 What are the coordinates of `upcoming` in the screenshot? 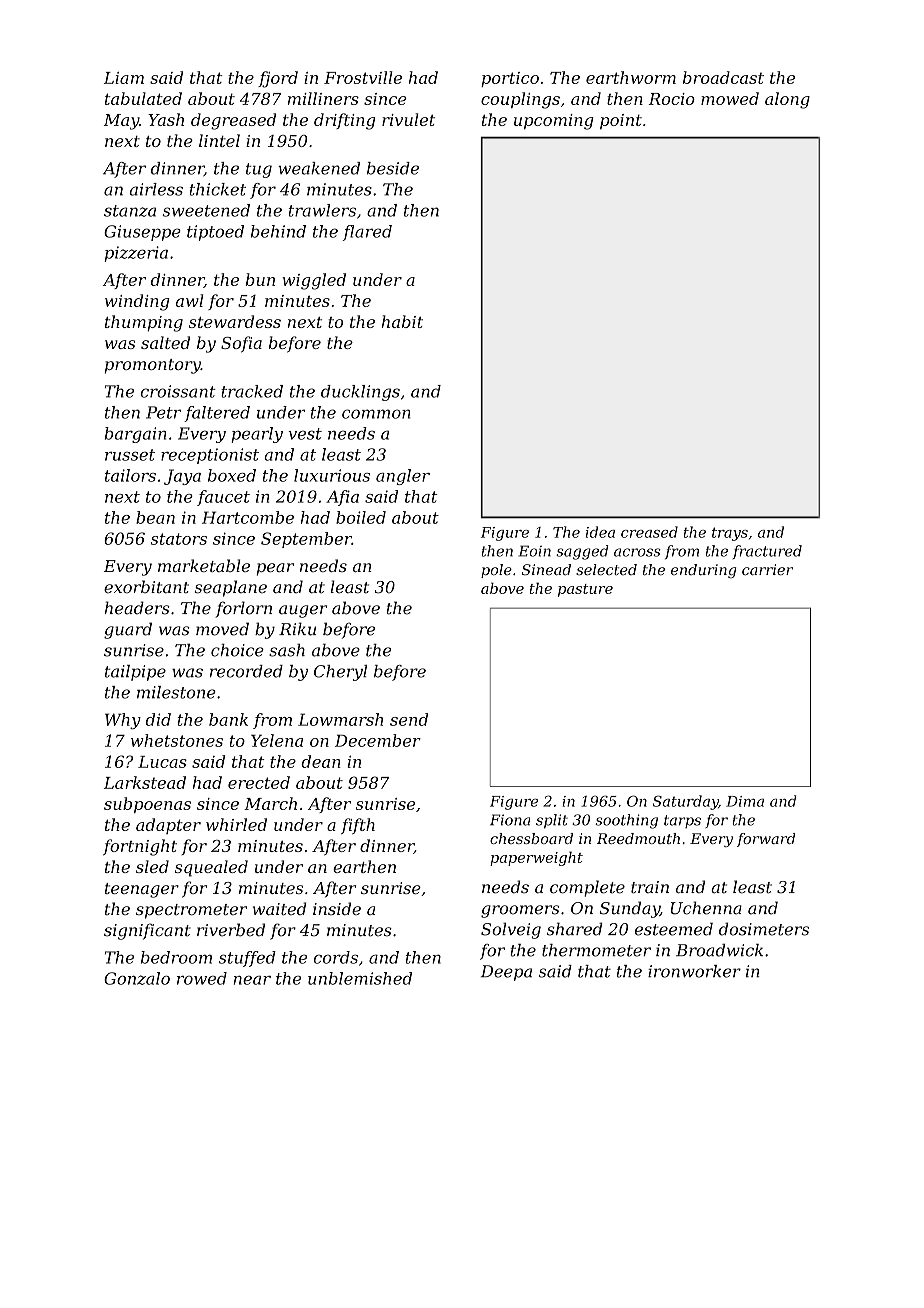 It's located at (553, 122).
